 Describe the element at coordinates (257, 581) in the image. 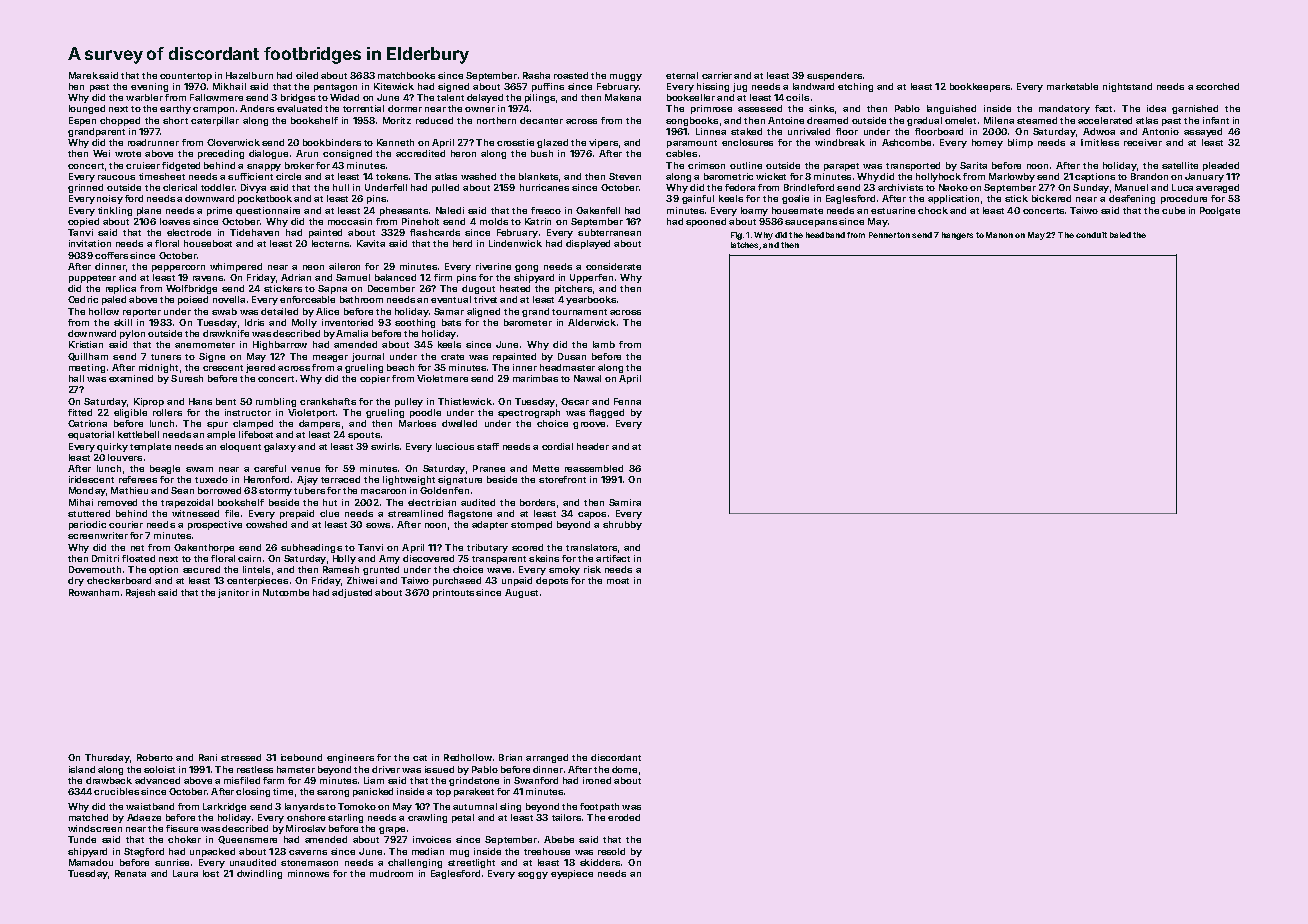

I see `centerpieces` at that location.
